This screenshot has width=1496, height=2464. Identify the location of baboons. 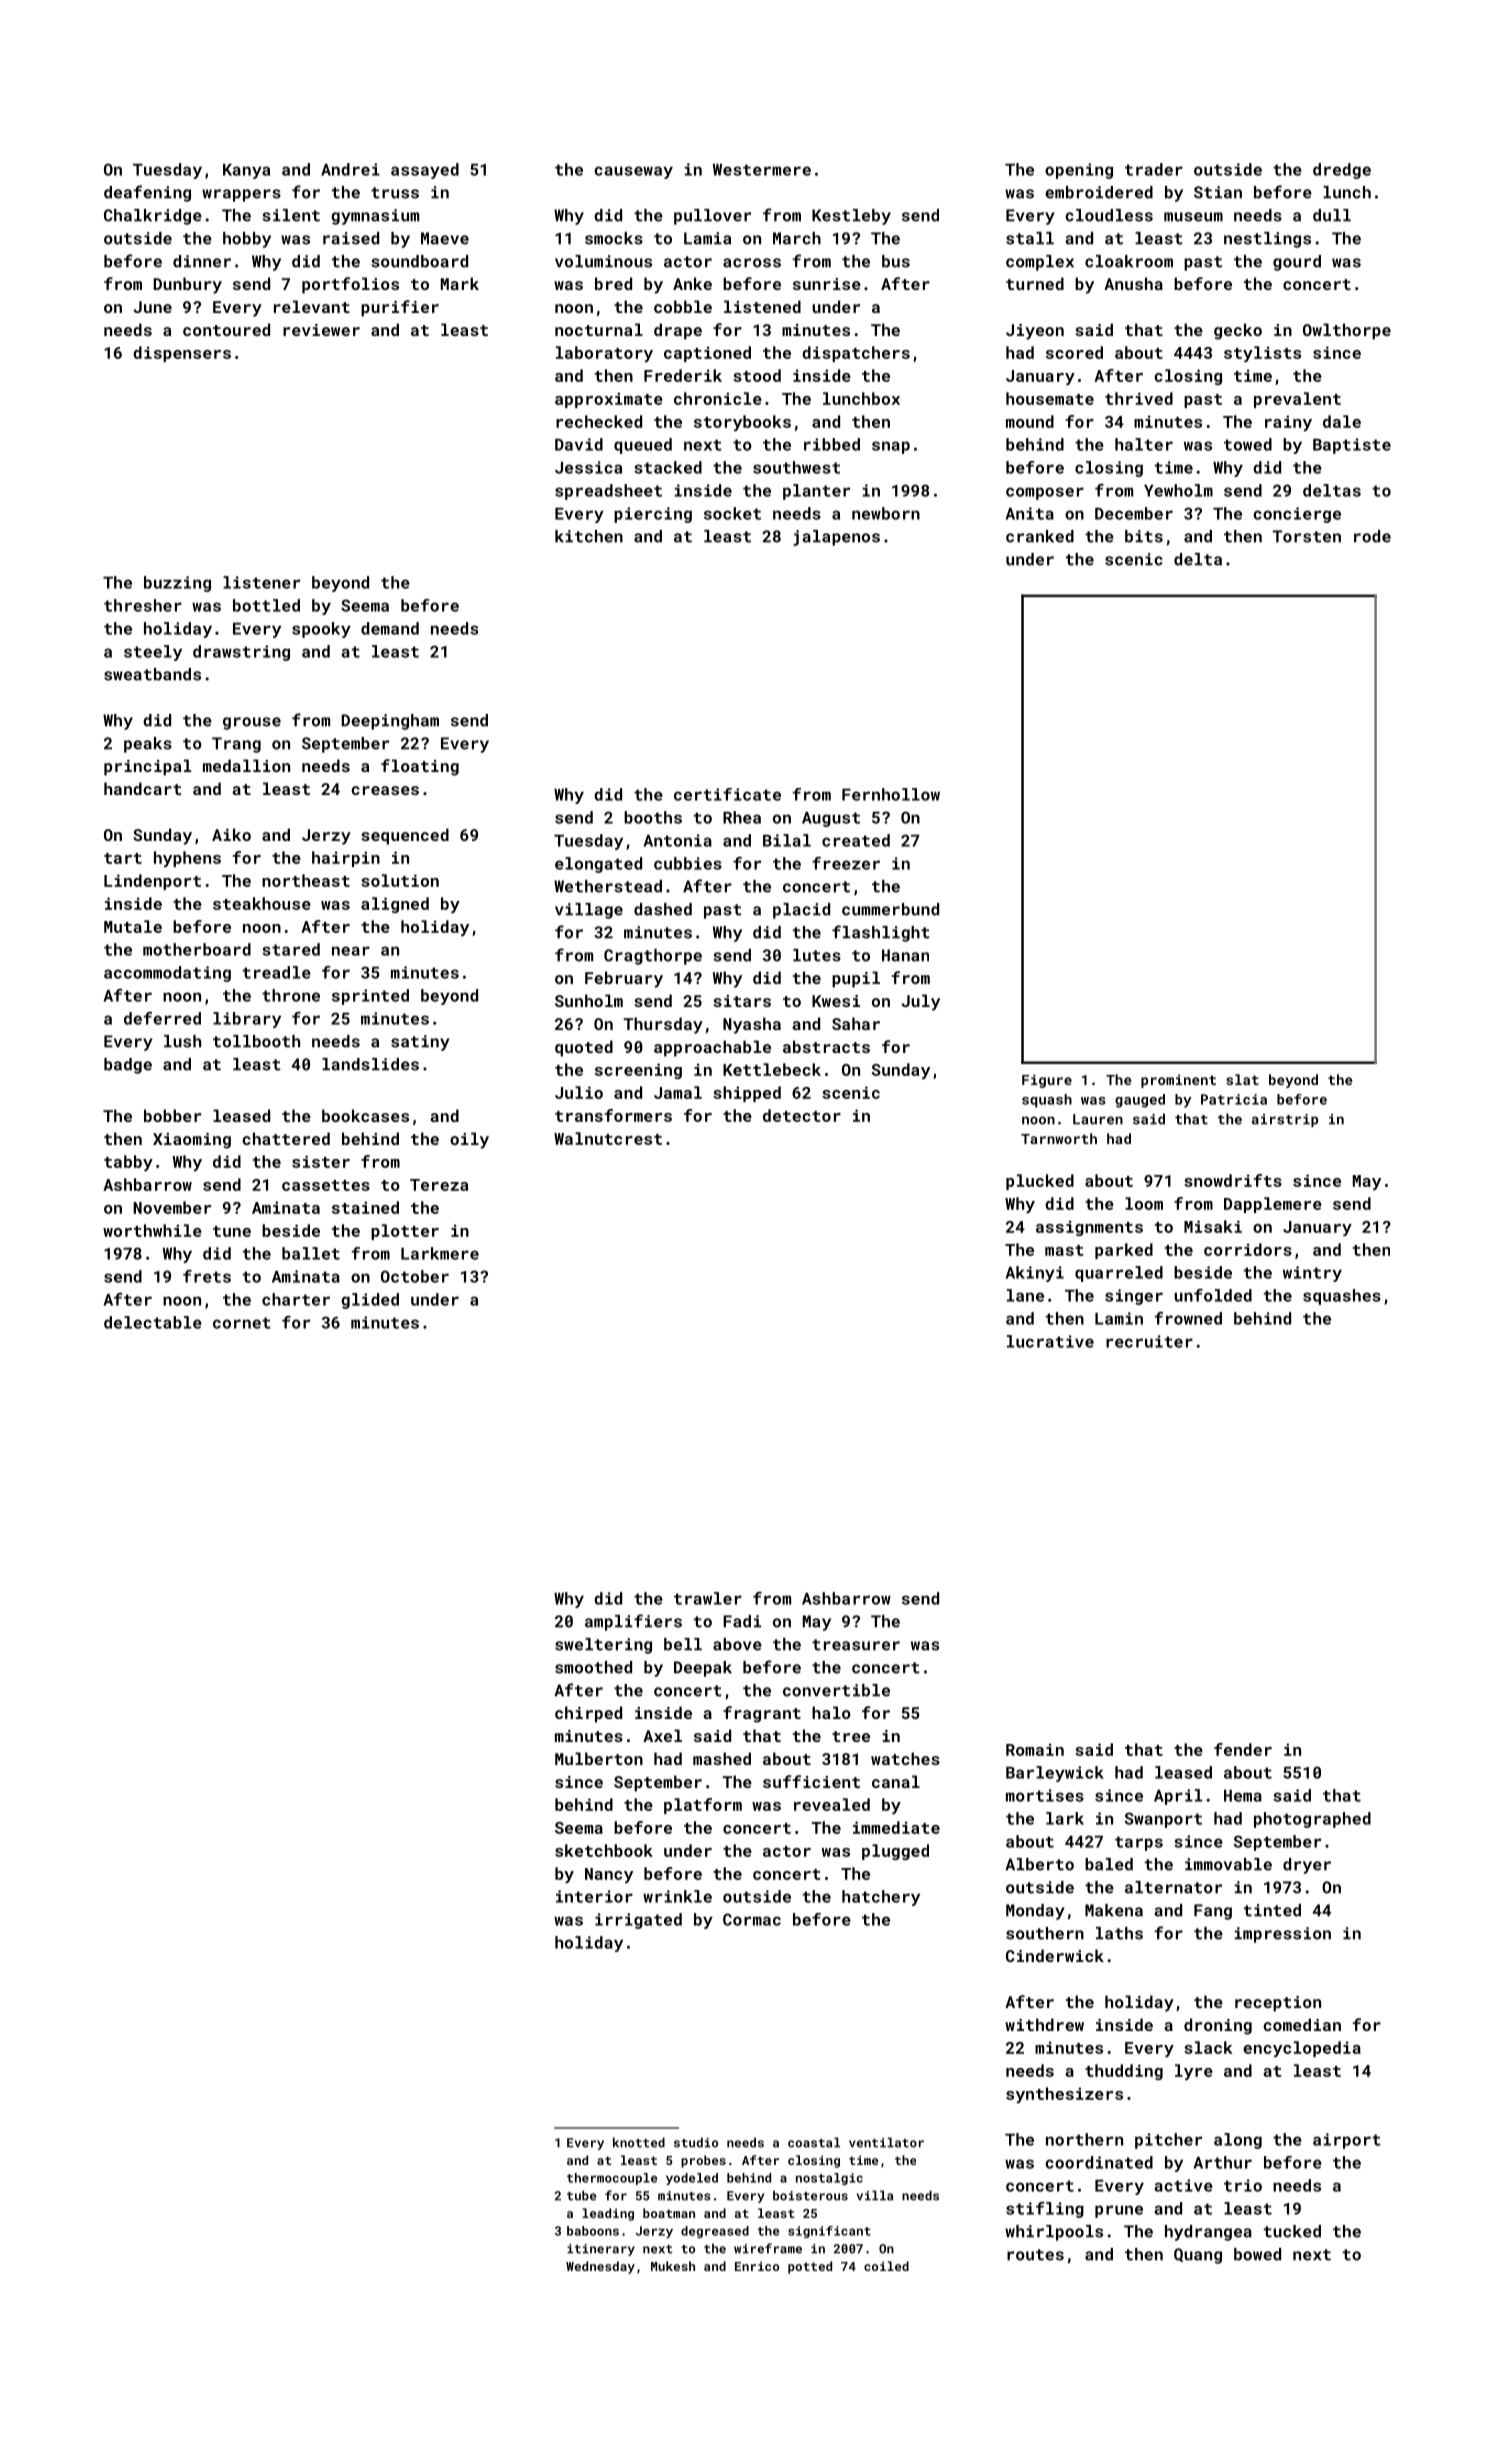
(593, 2231).
